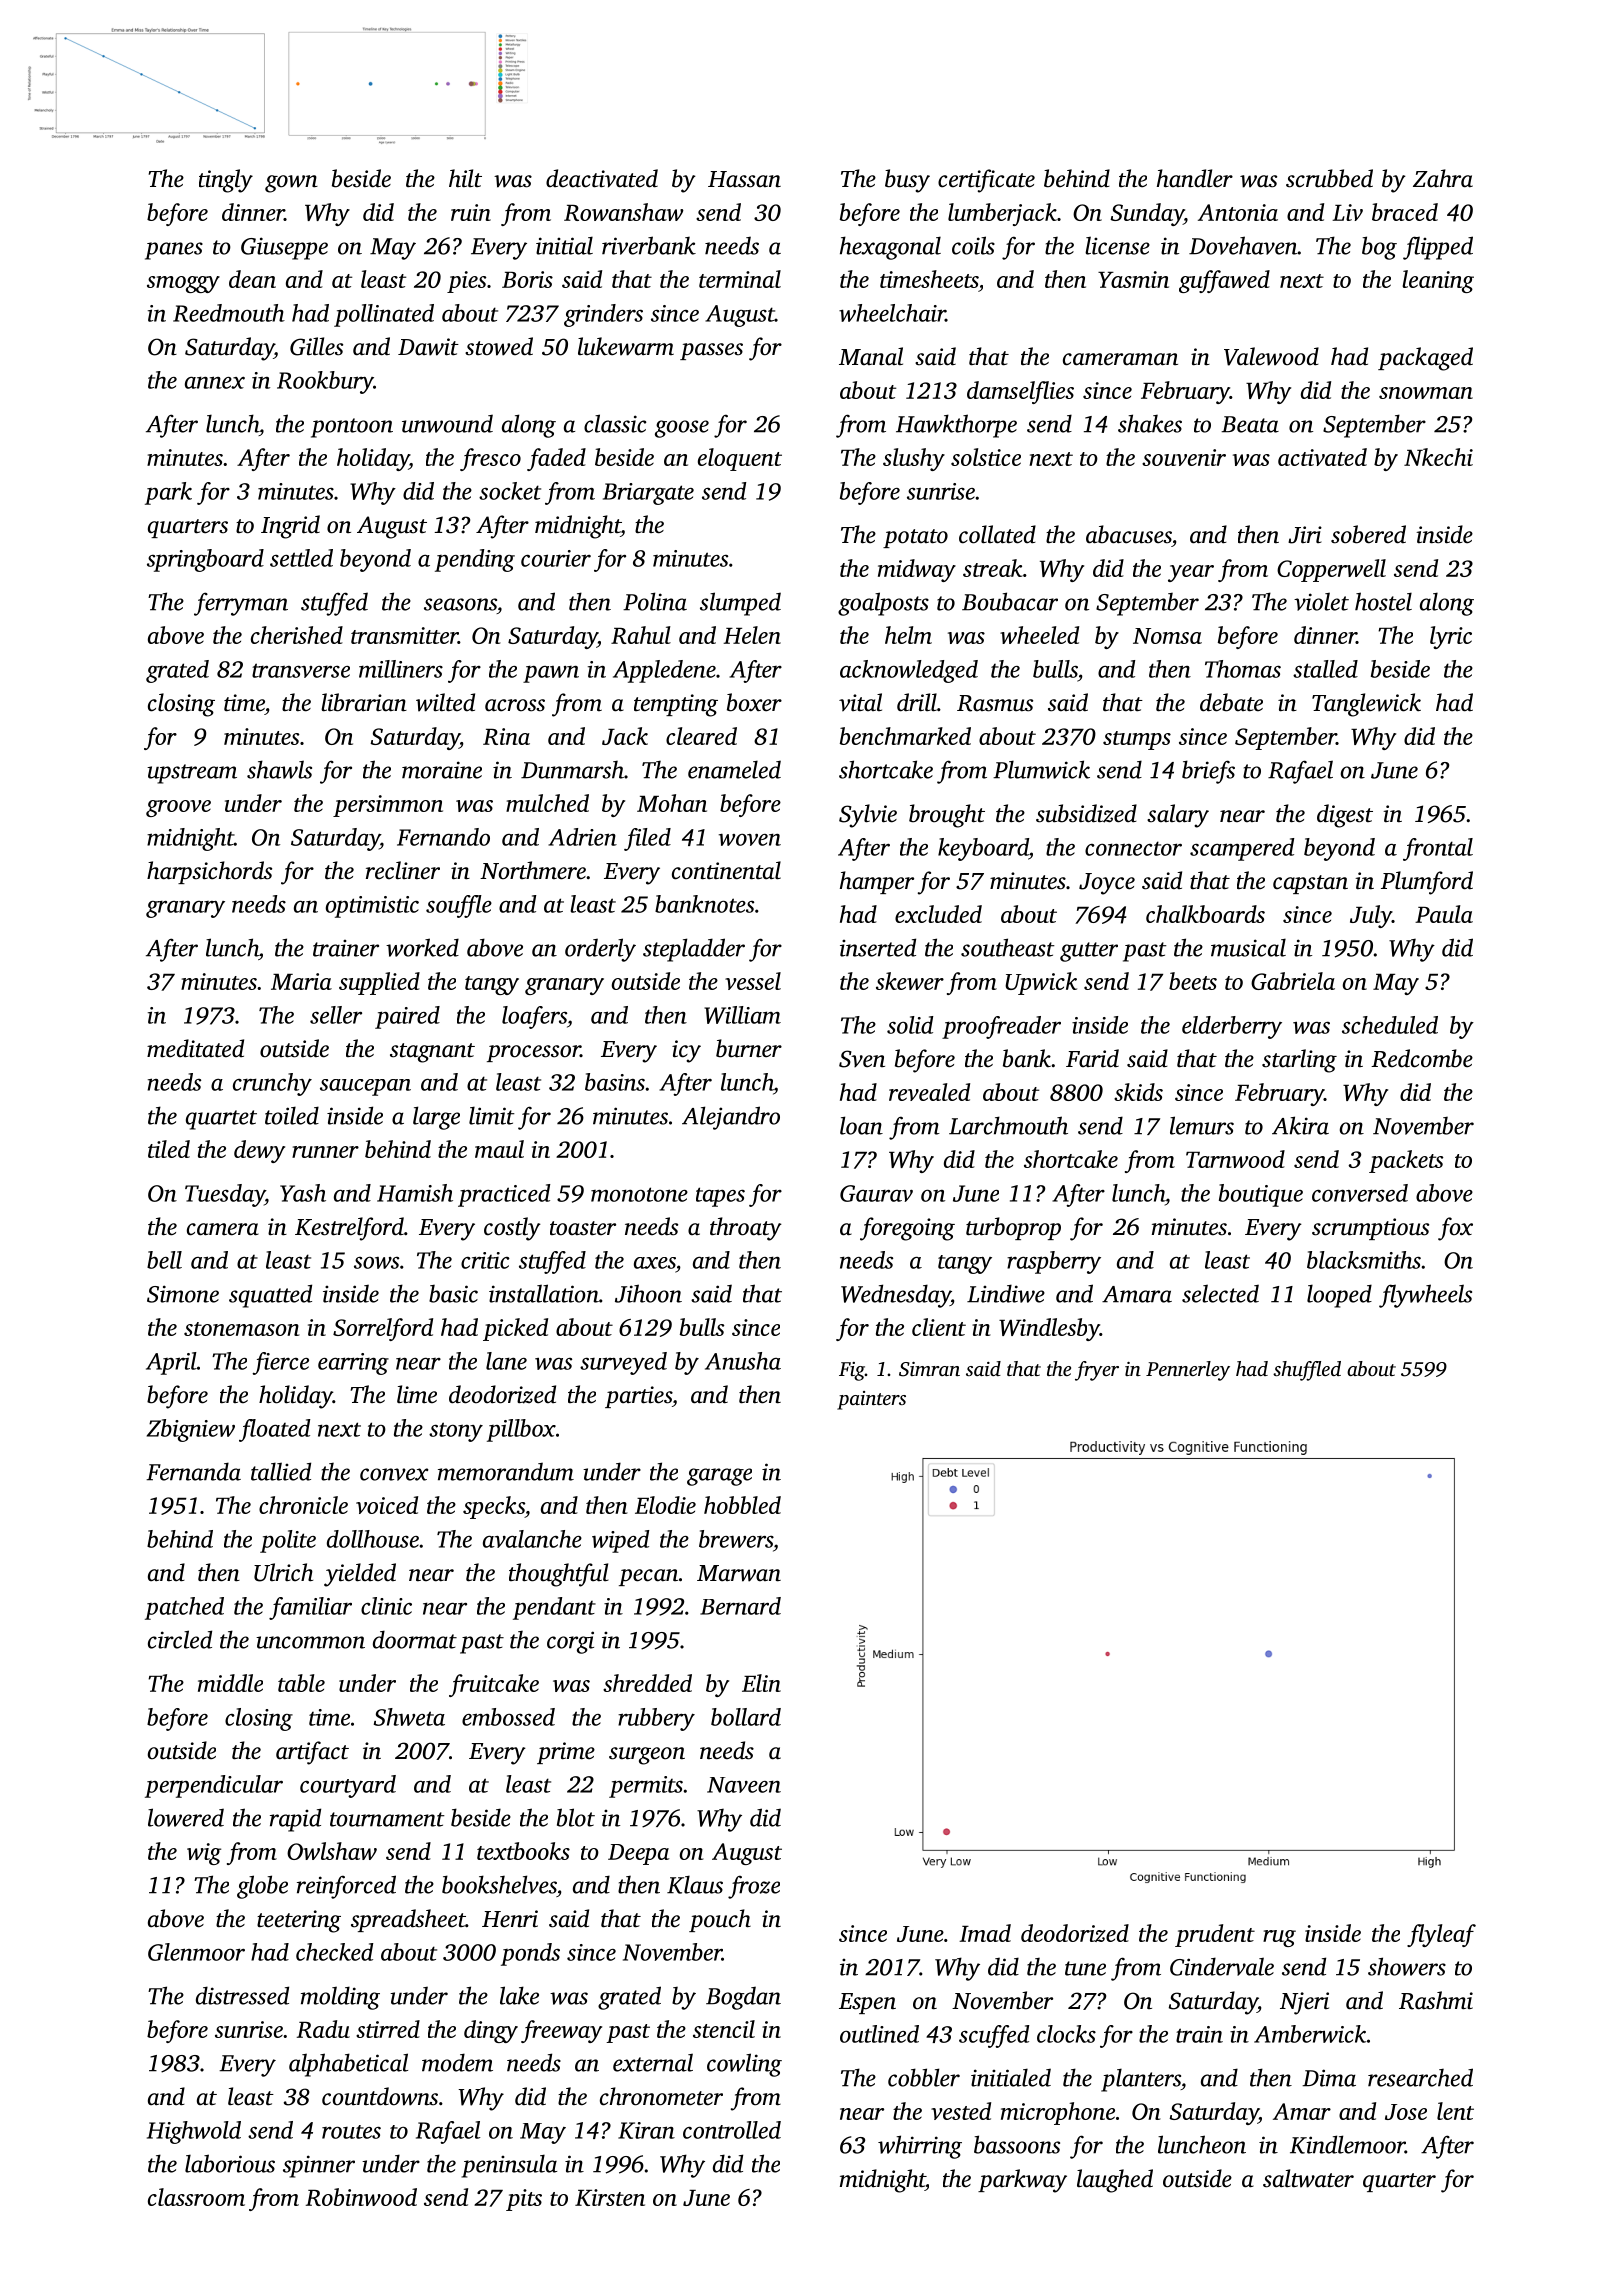 The image size is (1620, 2292). Describe the element at coordinates (744, 179) in the screenshot. I see `Hassan` at that location.
